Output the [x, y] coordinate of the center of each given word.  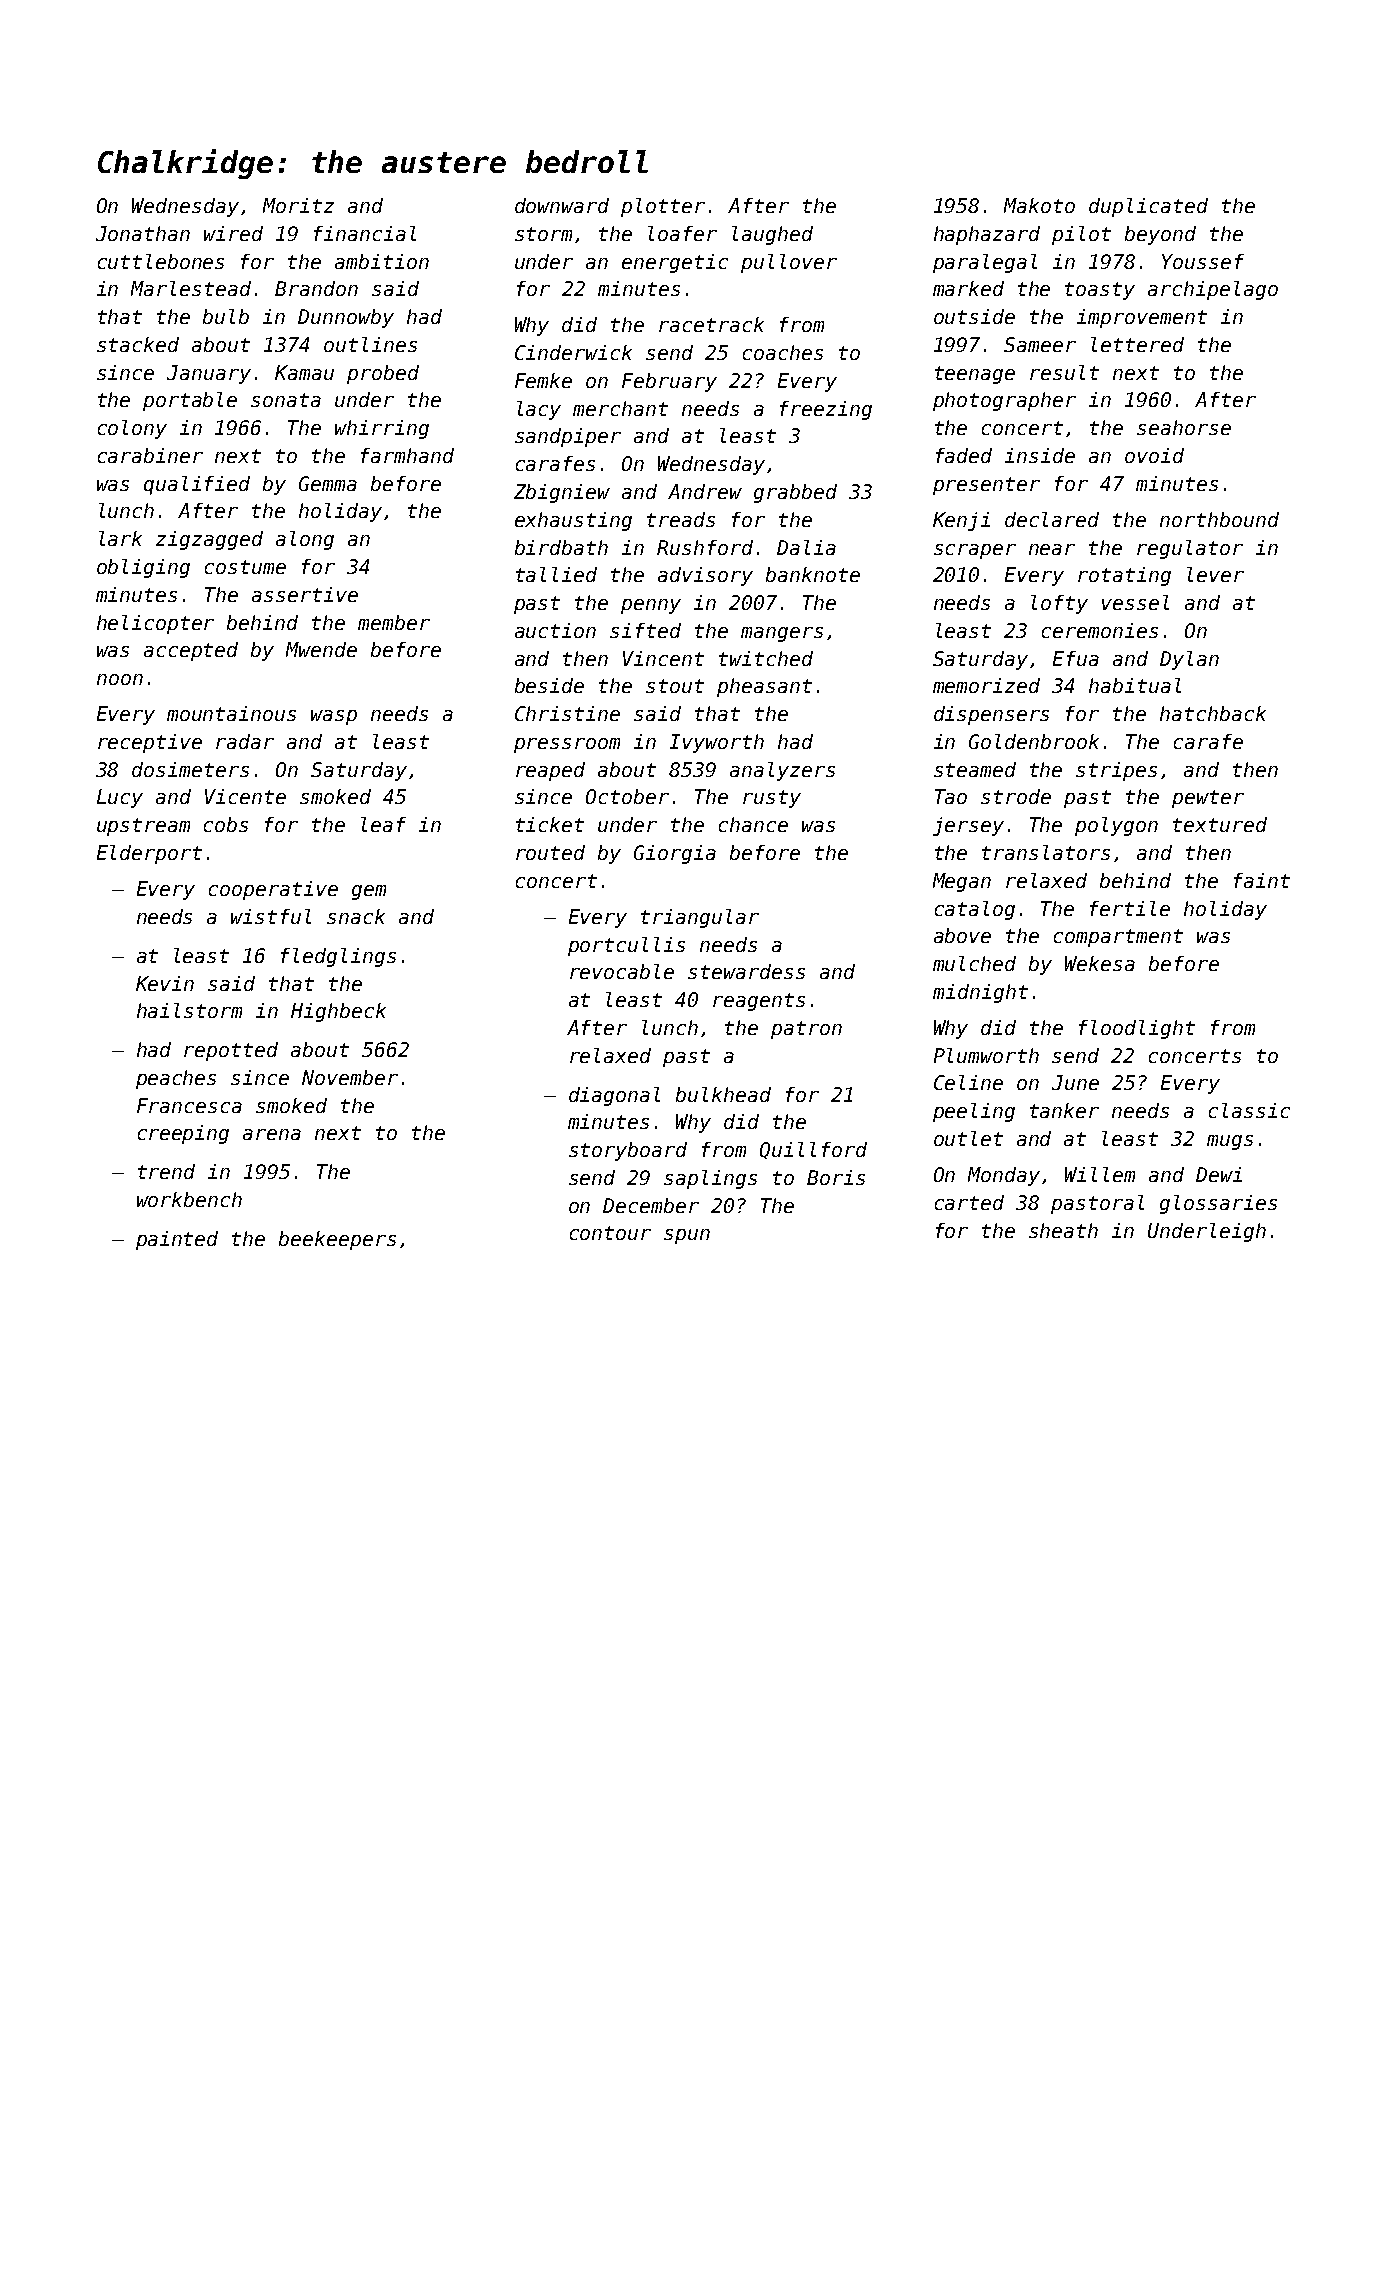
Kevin [165, 983]
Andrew [705, 491]
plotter [663, 207]
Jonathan [143, 233]
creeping [183, 1134]
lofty [1059, 604]
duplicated [1148, 207]
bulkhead [723, 1094]
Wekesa [1100, 963]
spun [687, 1236]
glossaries [1218, 1204]
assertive [305, 594]
